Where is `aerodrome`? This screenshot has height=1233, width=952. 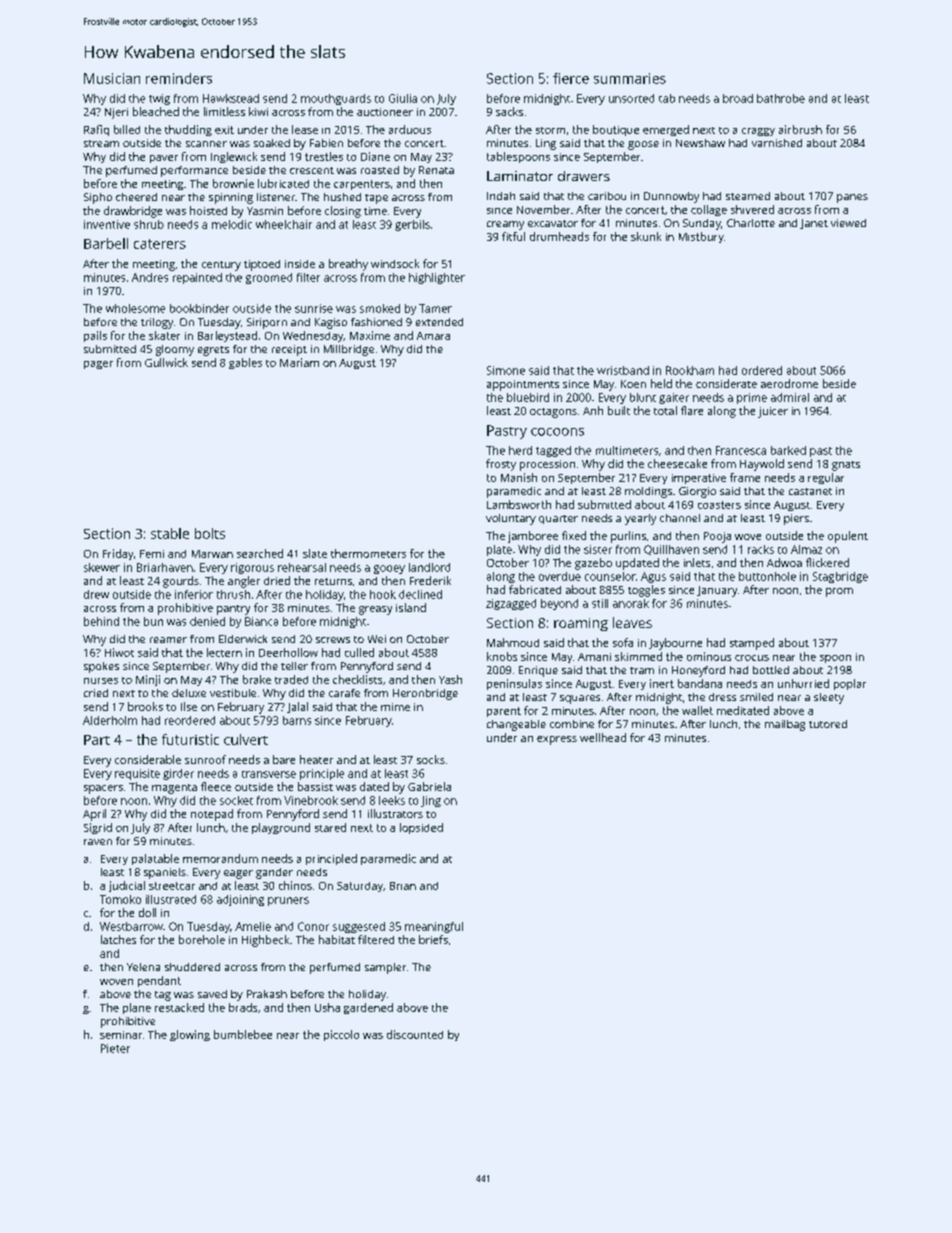 aerodrome is located at coordinates (789, 383).
